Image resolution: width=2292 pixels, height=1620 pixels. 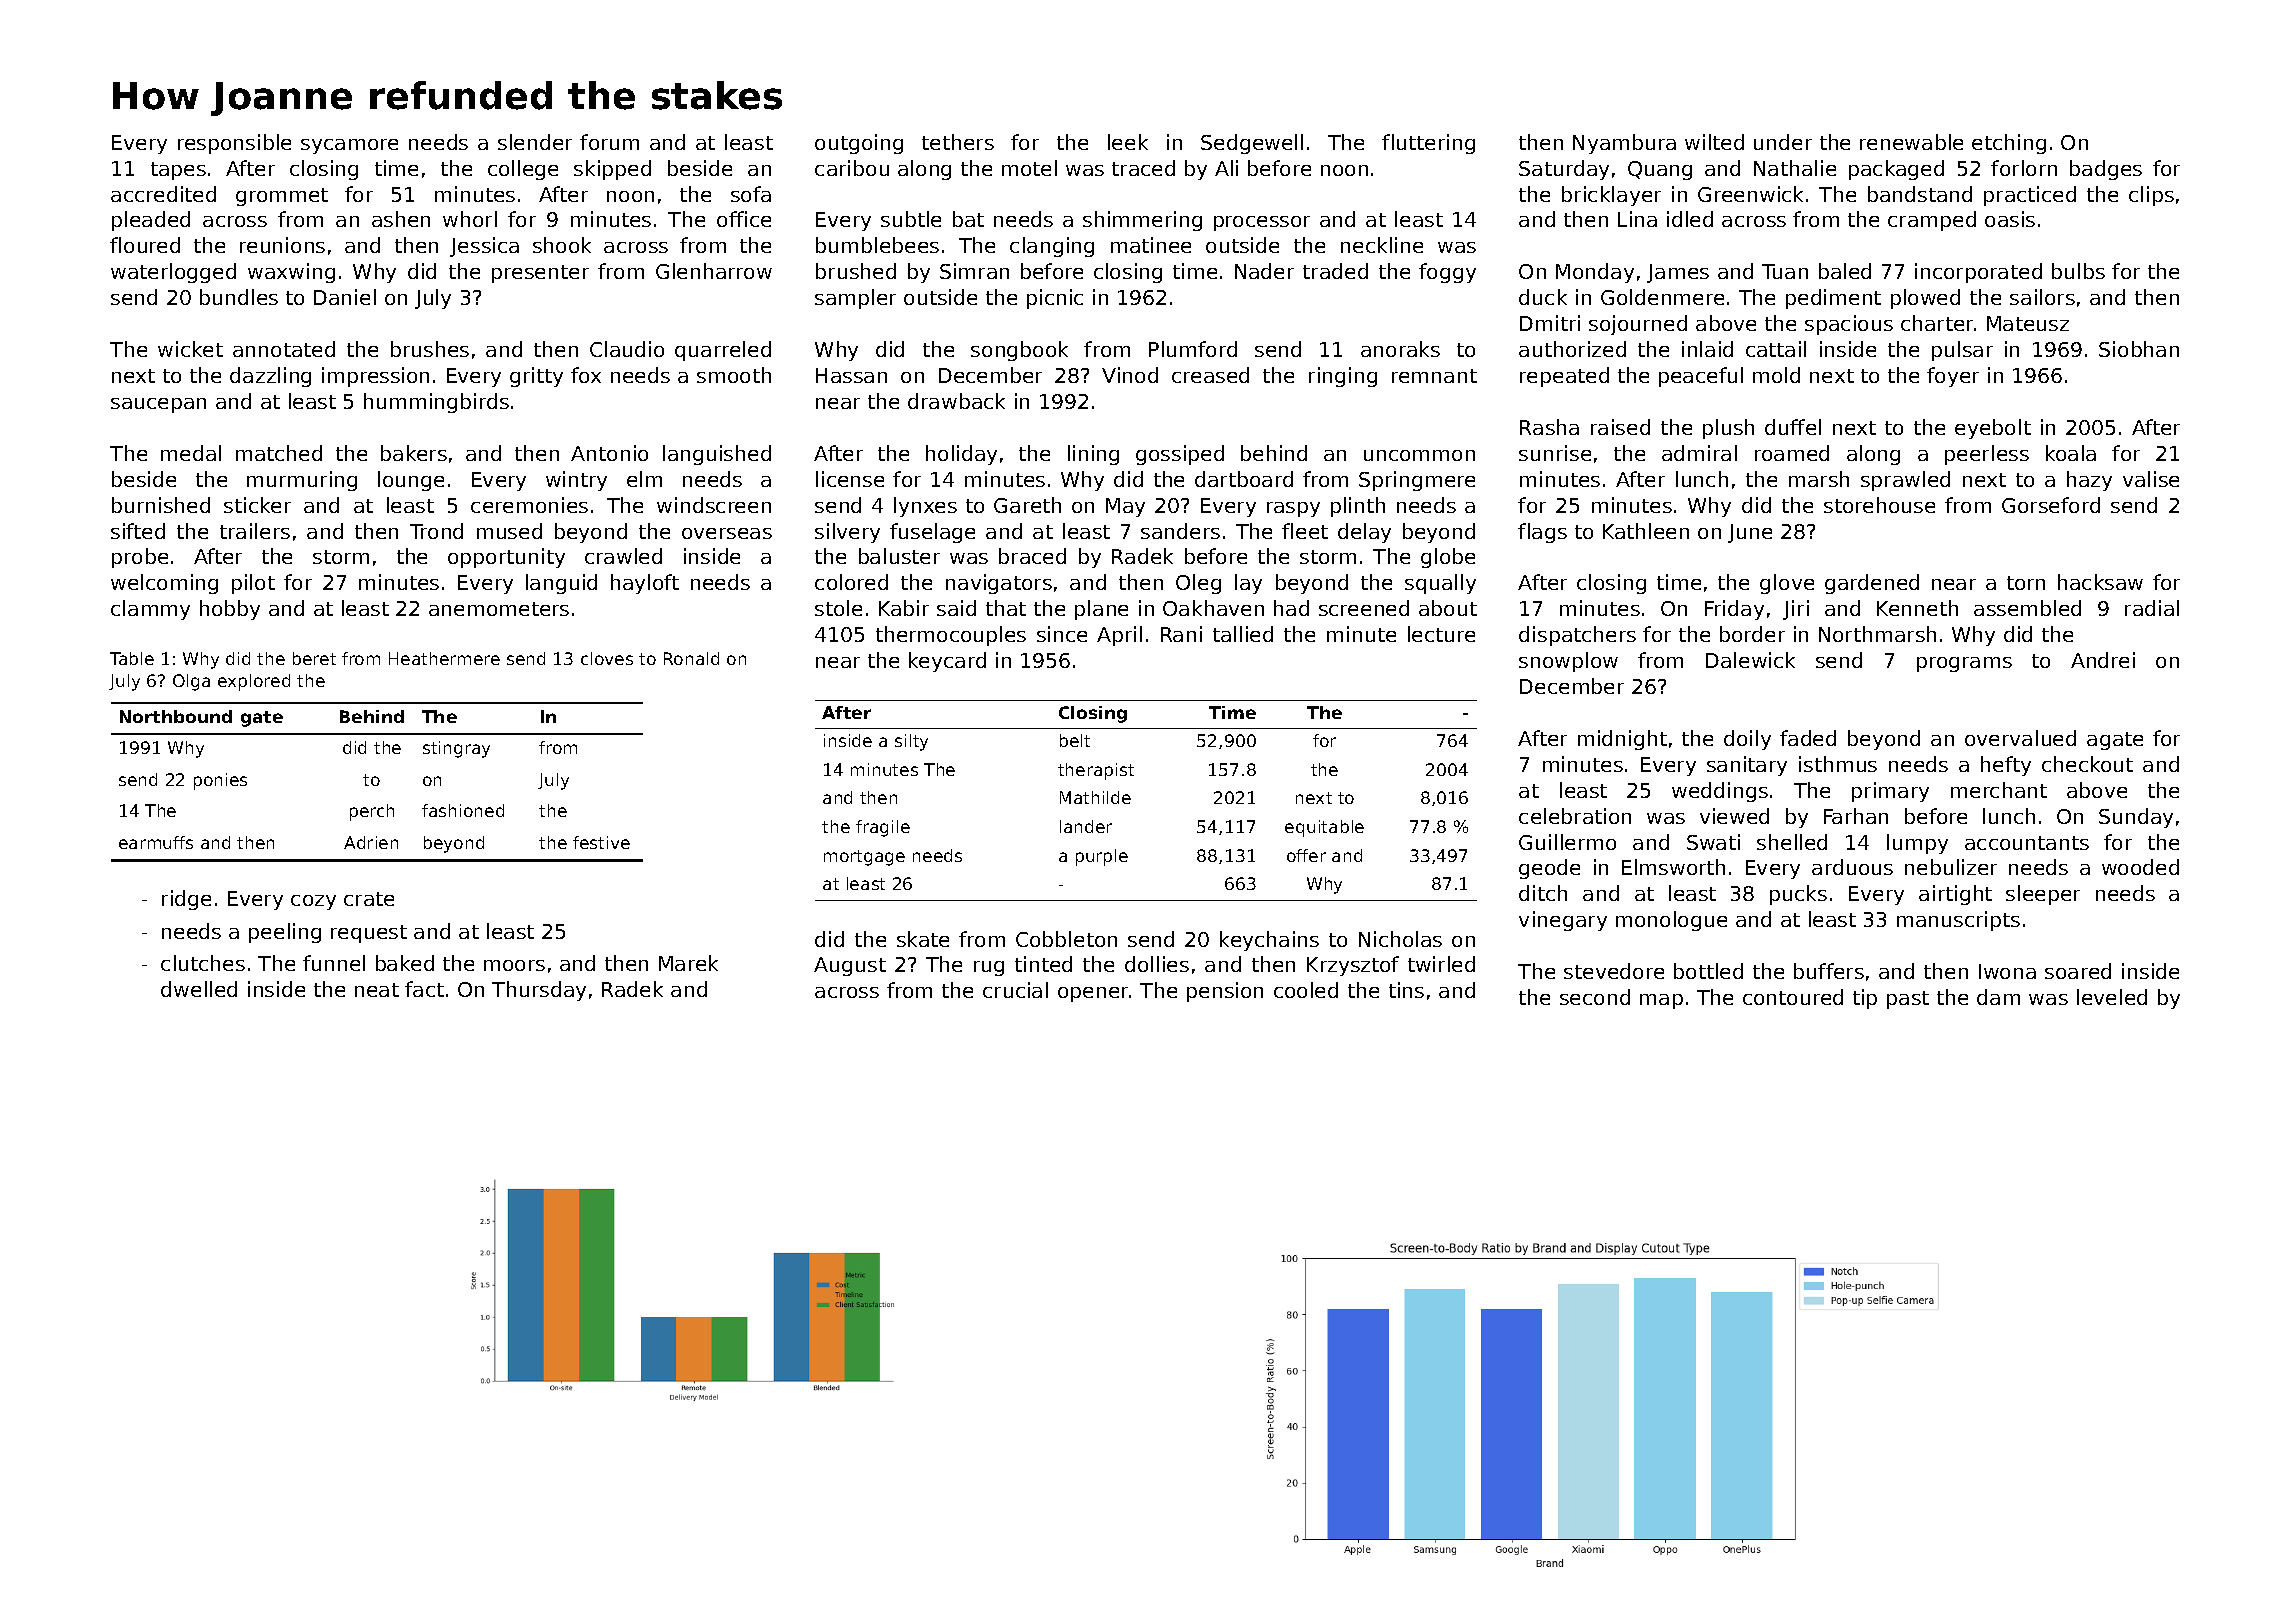 What do you see at coordinates (2139, 349) in the page?
I see `Siobhan` at bounding box center [2139, 349].
